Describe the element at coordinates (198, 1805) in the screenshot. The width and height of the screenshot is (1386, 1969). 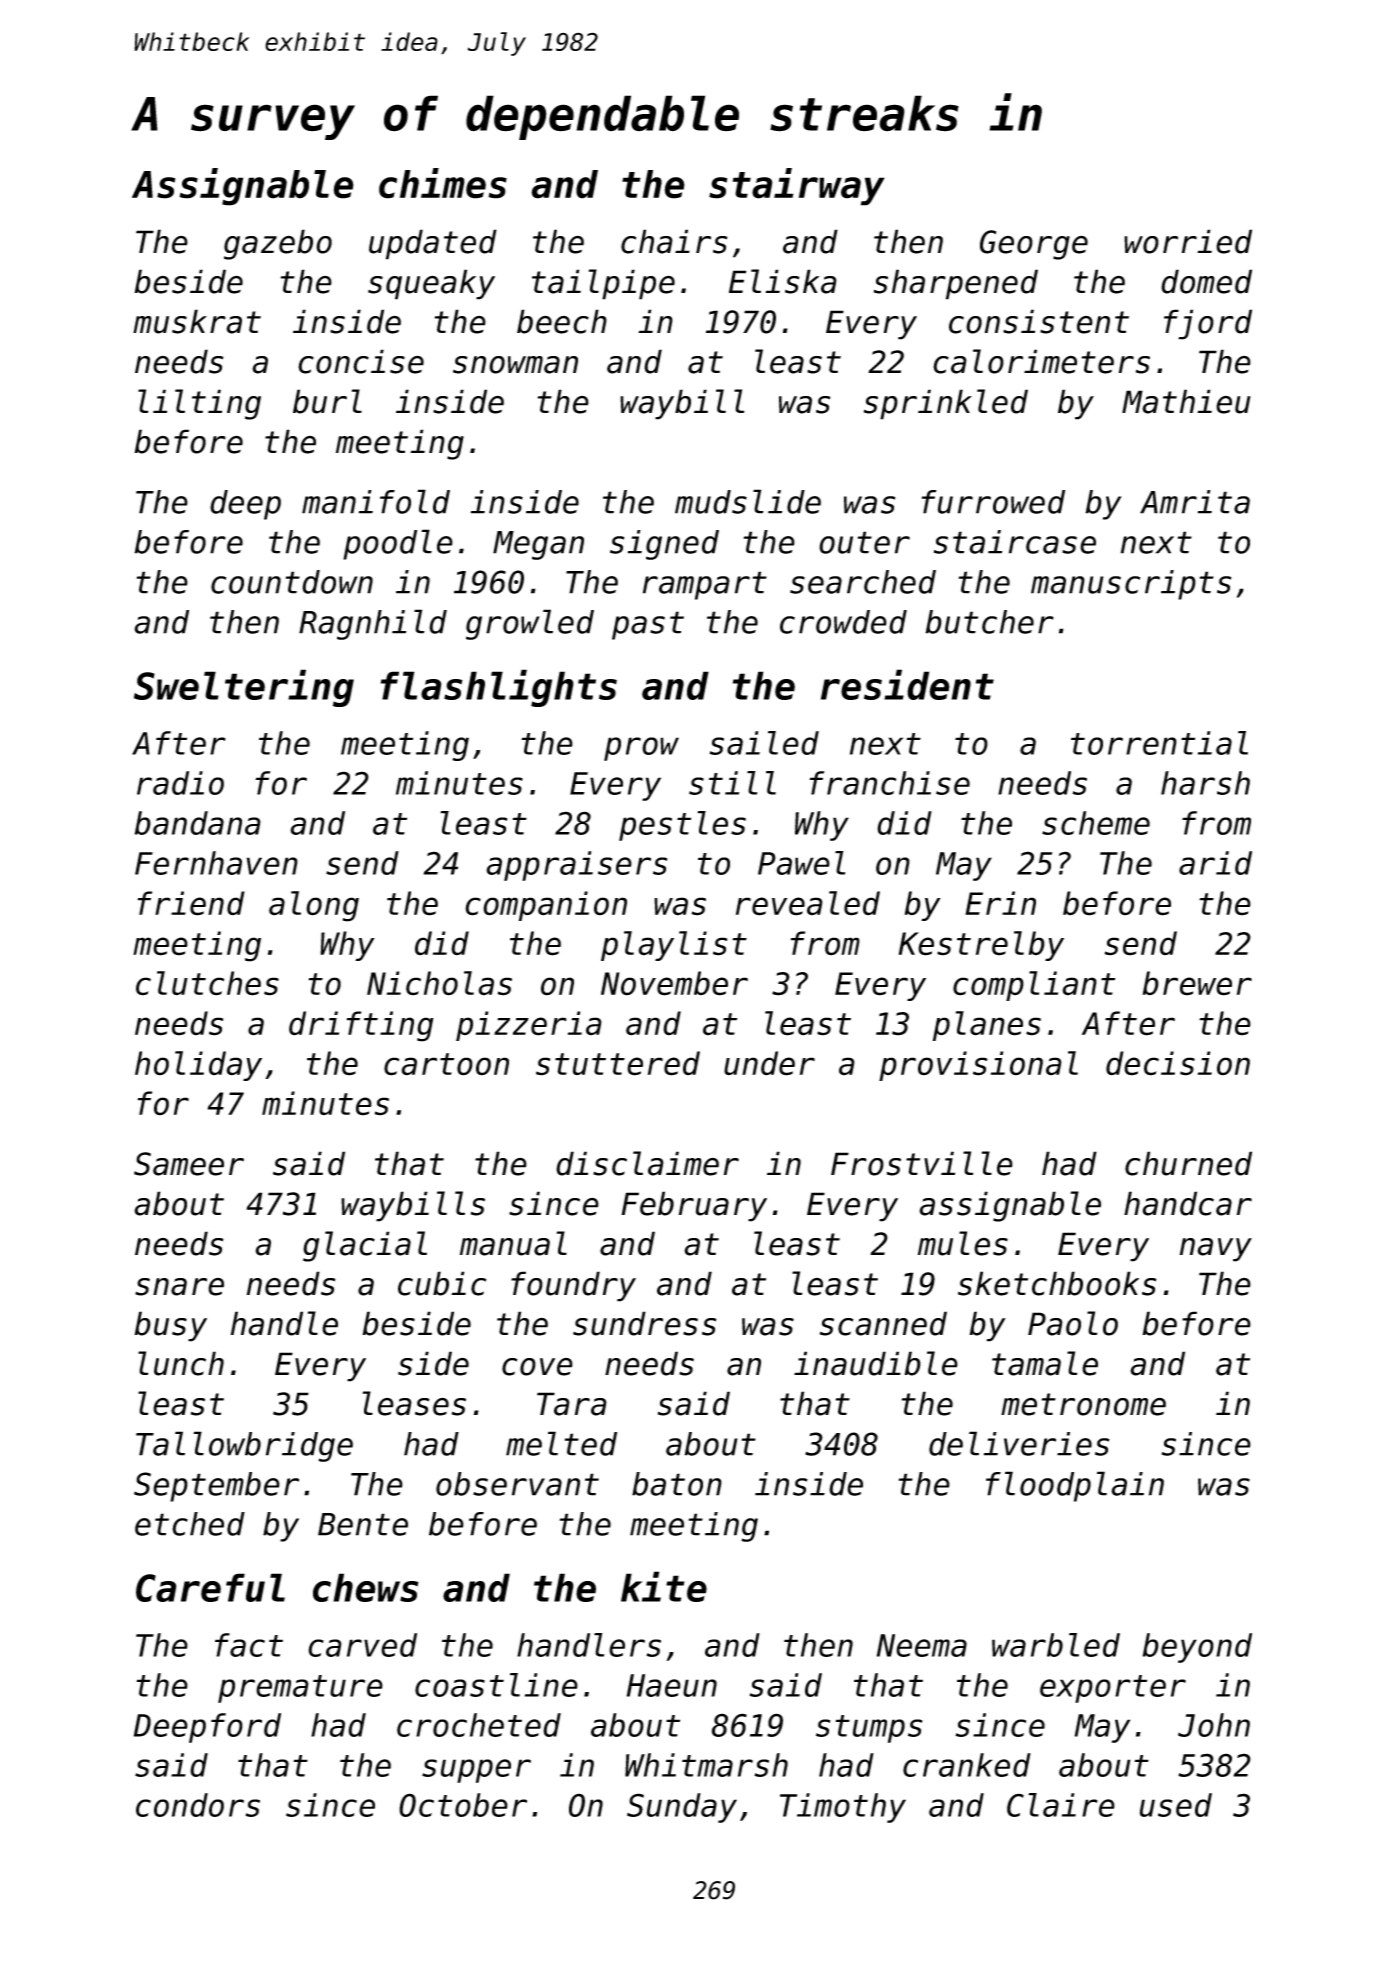
I see `condors` at that location.
